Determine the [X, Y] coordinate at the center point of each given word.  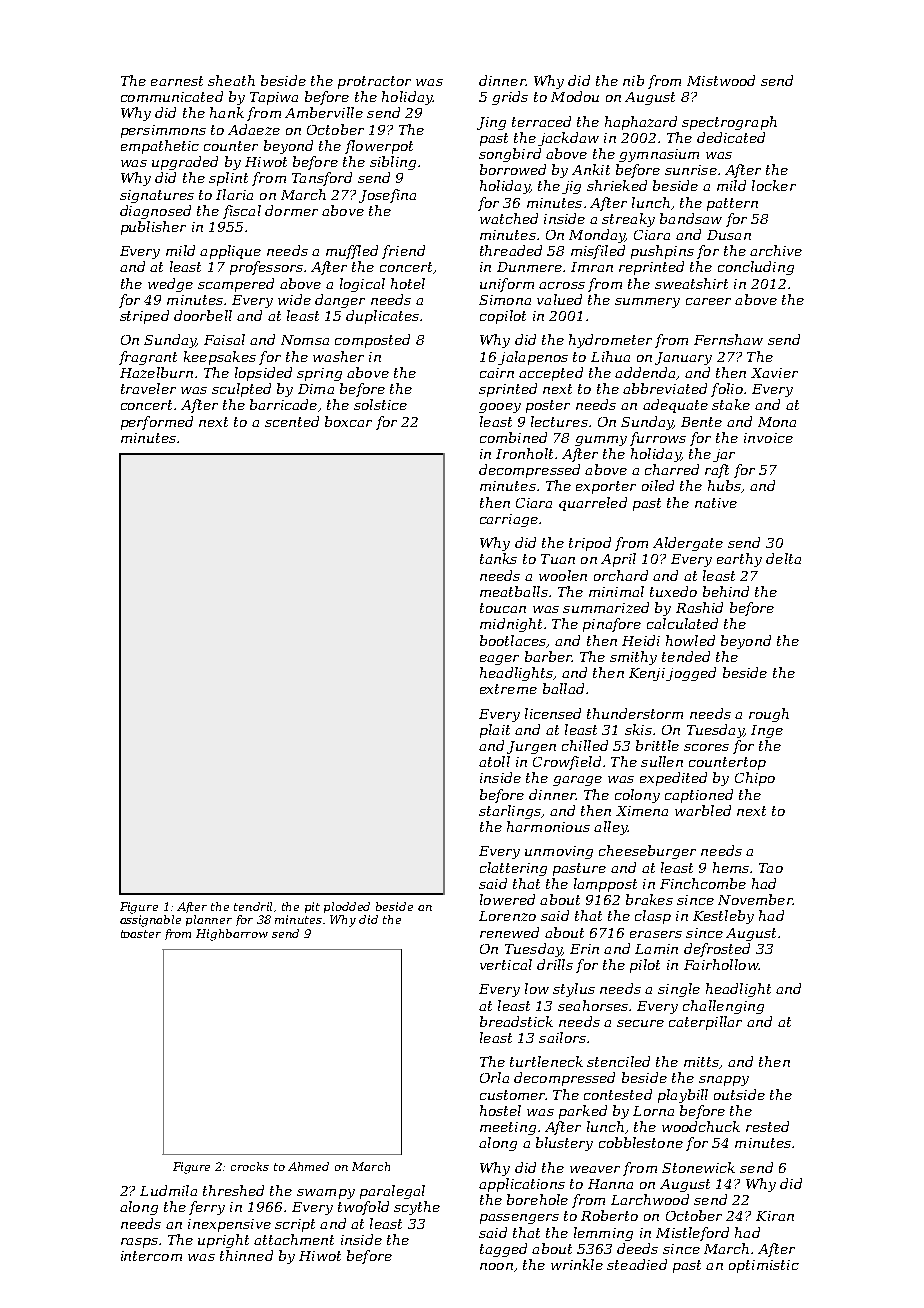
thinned [246, 1255]
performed [157, 423]
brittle [657, 745]
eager [499, 660]
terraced [541, 121]
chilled [585, 745]
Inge [767, 731]
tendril [253, 906]
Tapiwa [274, 98]
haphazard [641, 123]
